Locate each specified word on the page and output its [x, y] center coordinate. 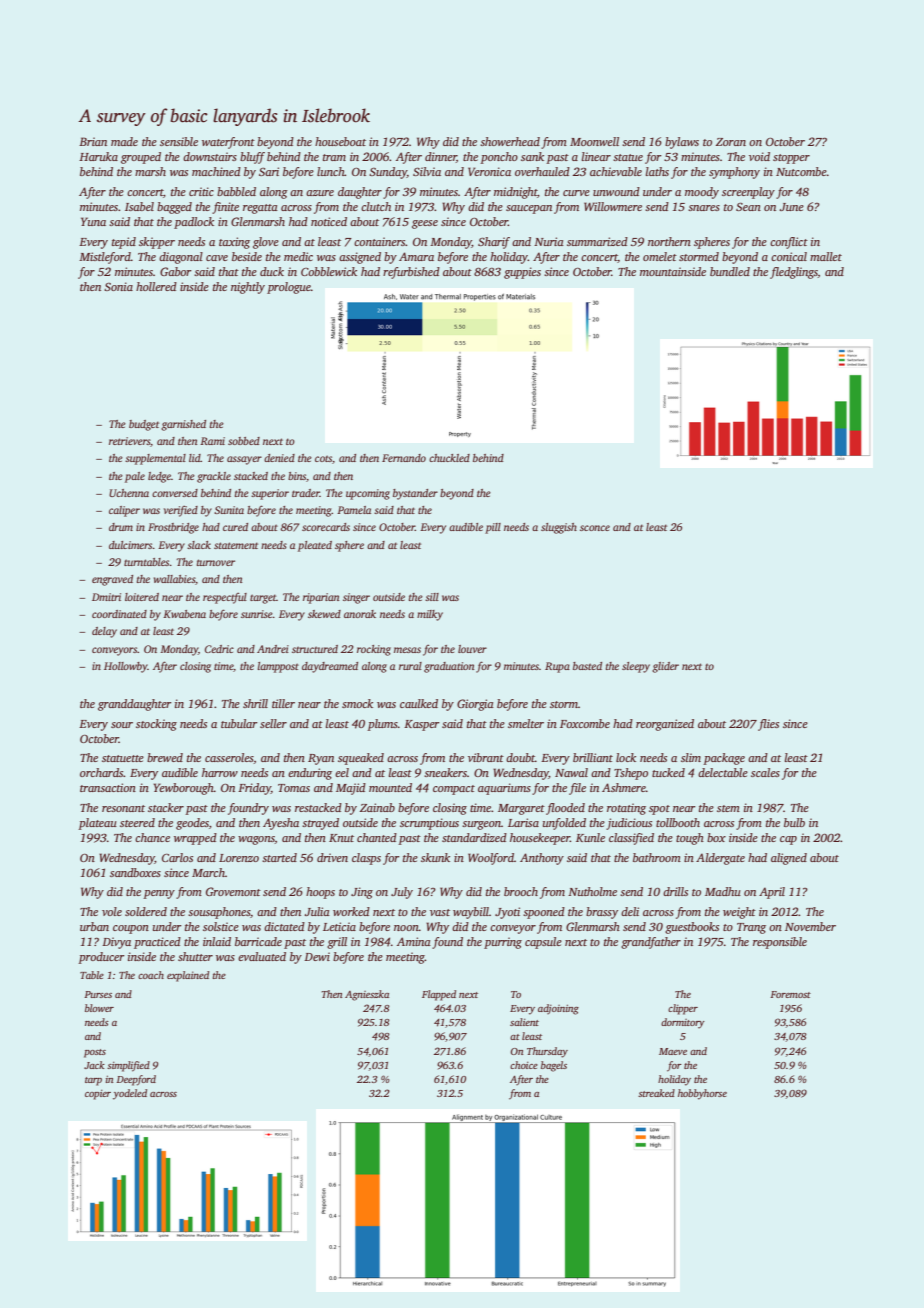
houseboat [340, 141]
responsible [780, 943]
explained [188, 976]
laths [657, 171]
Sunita [229, 510]
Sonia [118, 286]
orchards [101, 772]
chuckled [449, 458]
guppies [522, 273]
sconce [595, 528]
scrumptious [429, 824]
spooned [544, 913]
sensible [179, 141]
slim [691, 757]
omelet [660, 256]
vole [112, 911]
